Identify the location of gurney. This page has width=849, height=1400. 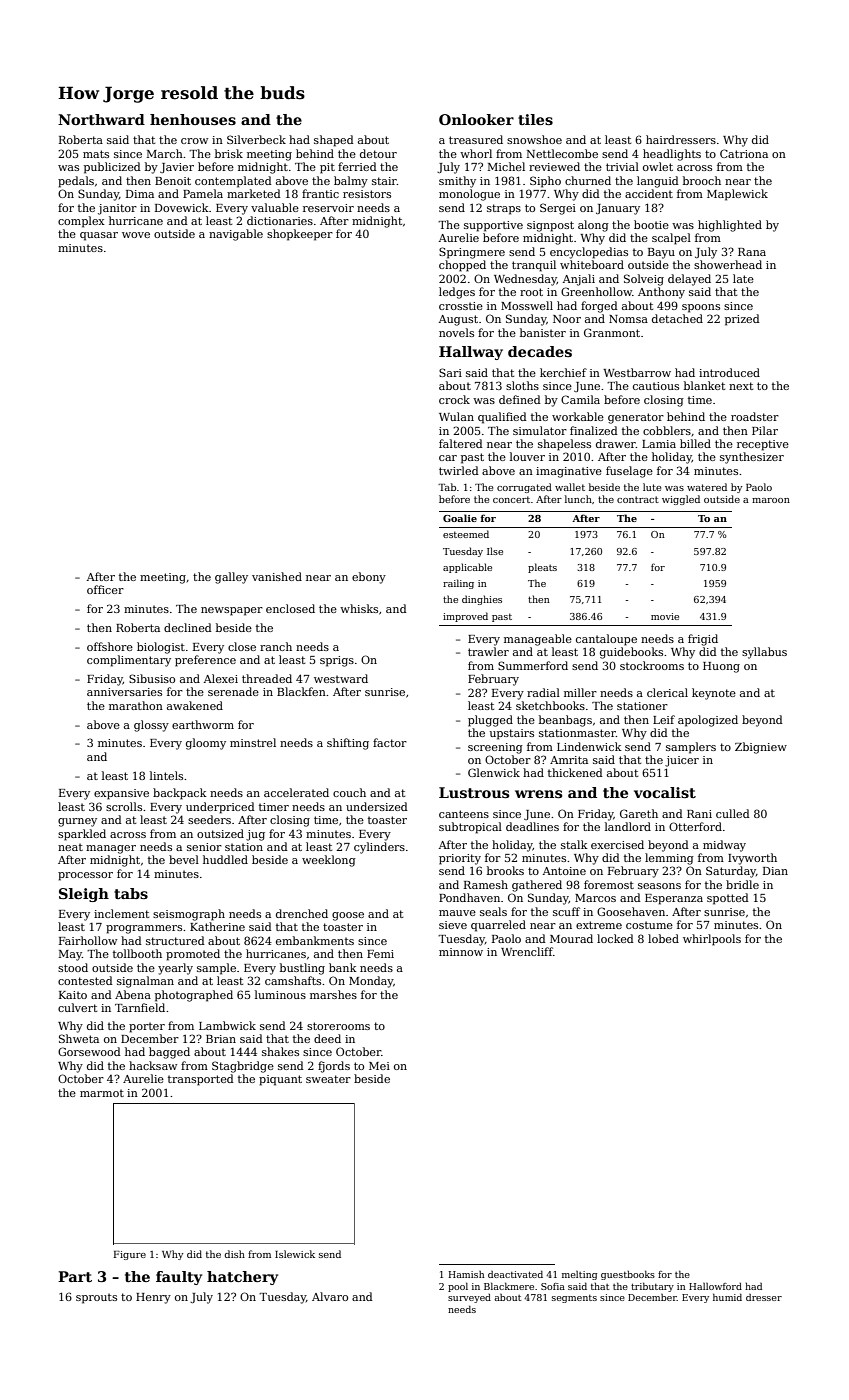
(77, 822).
